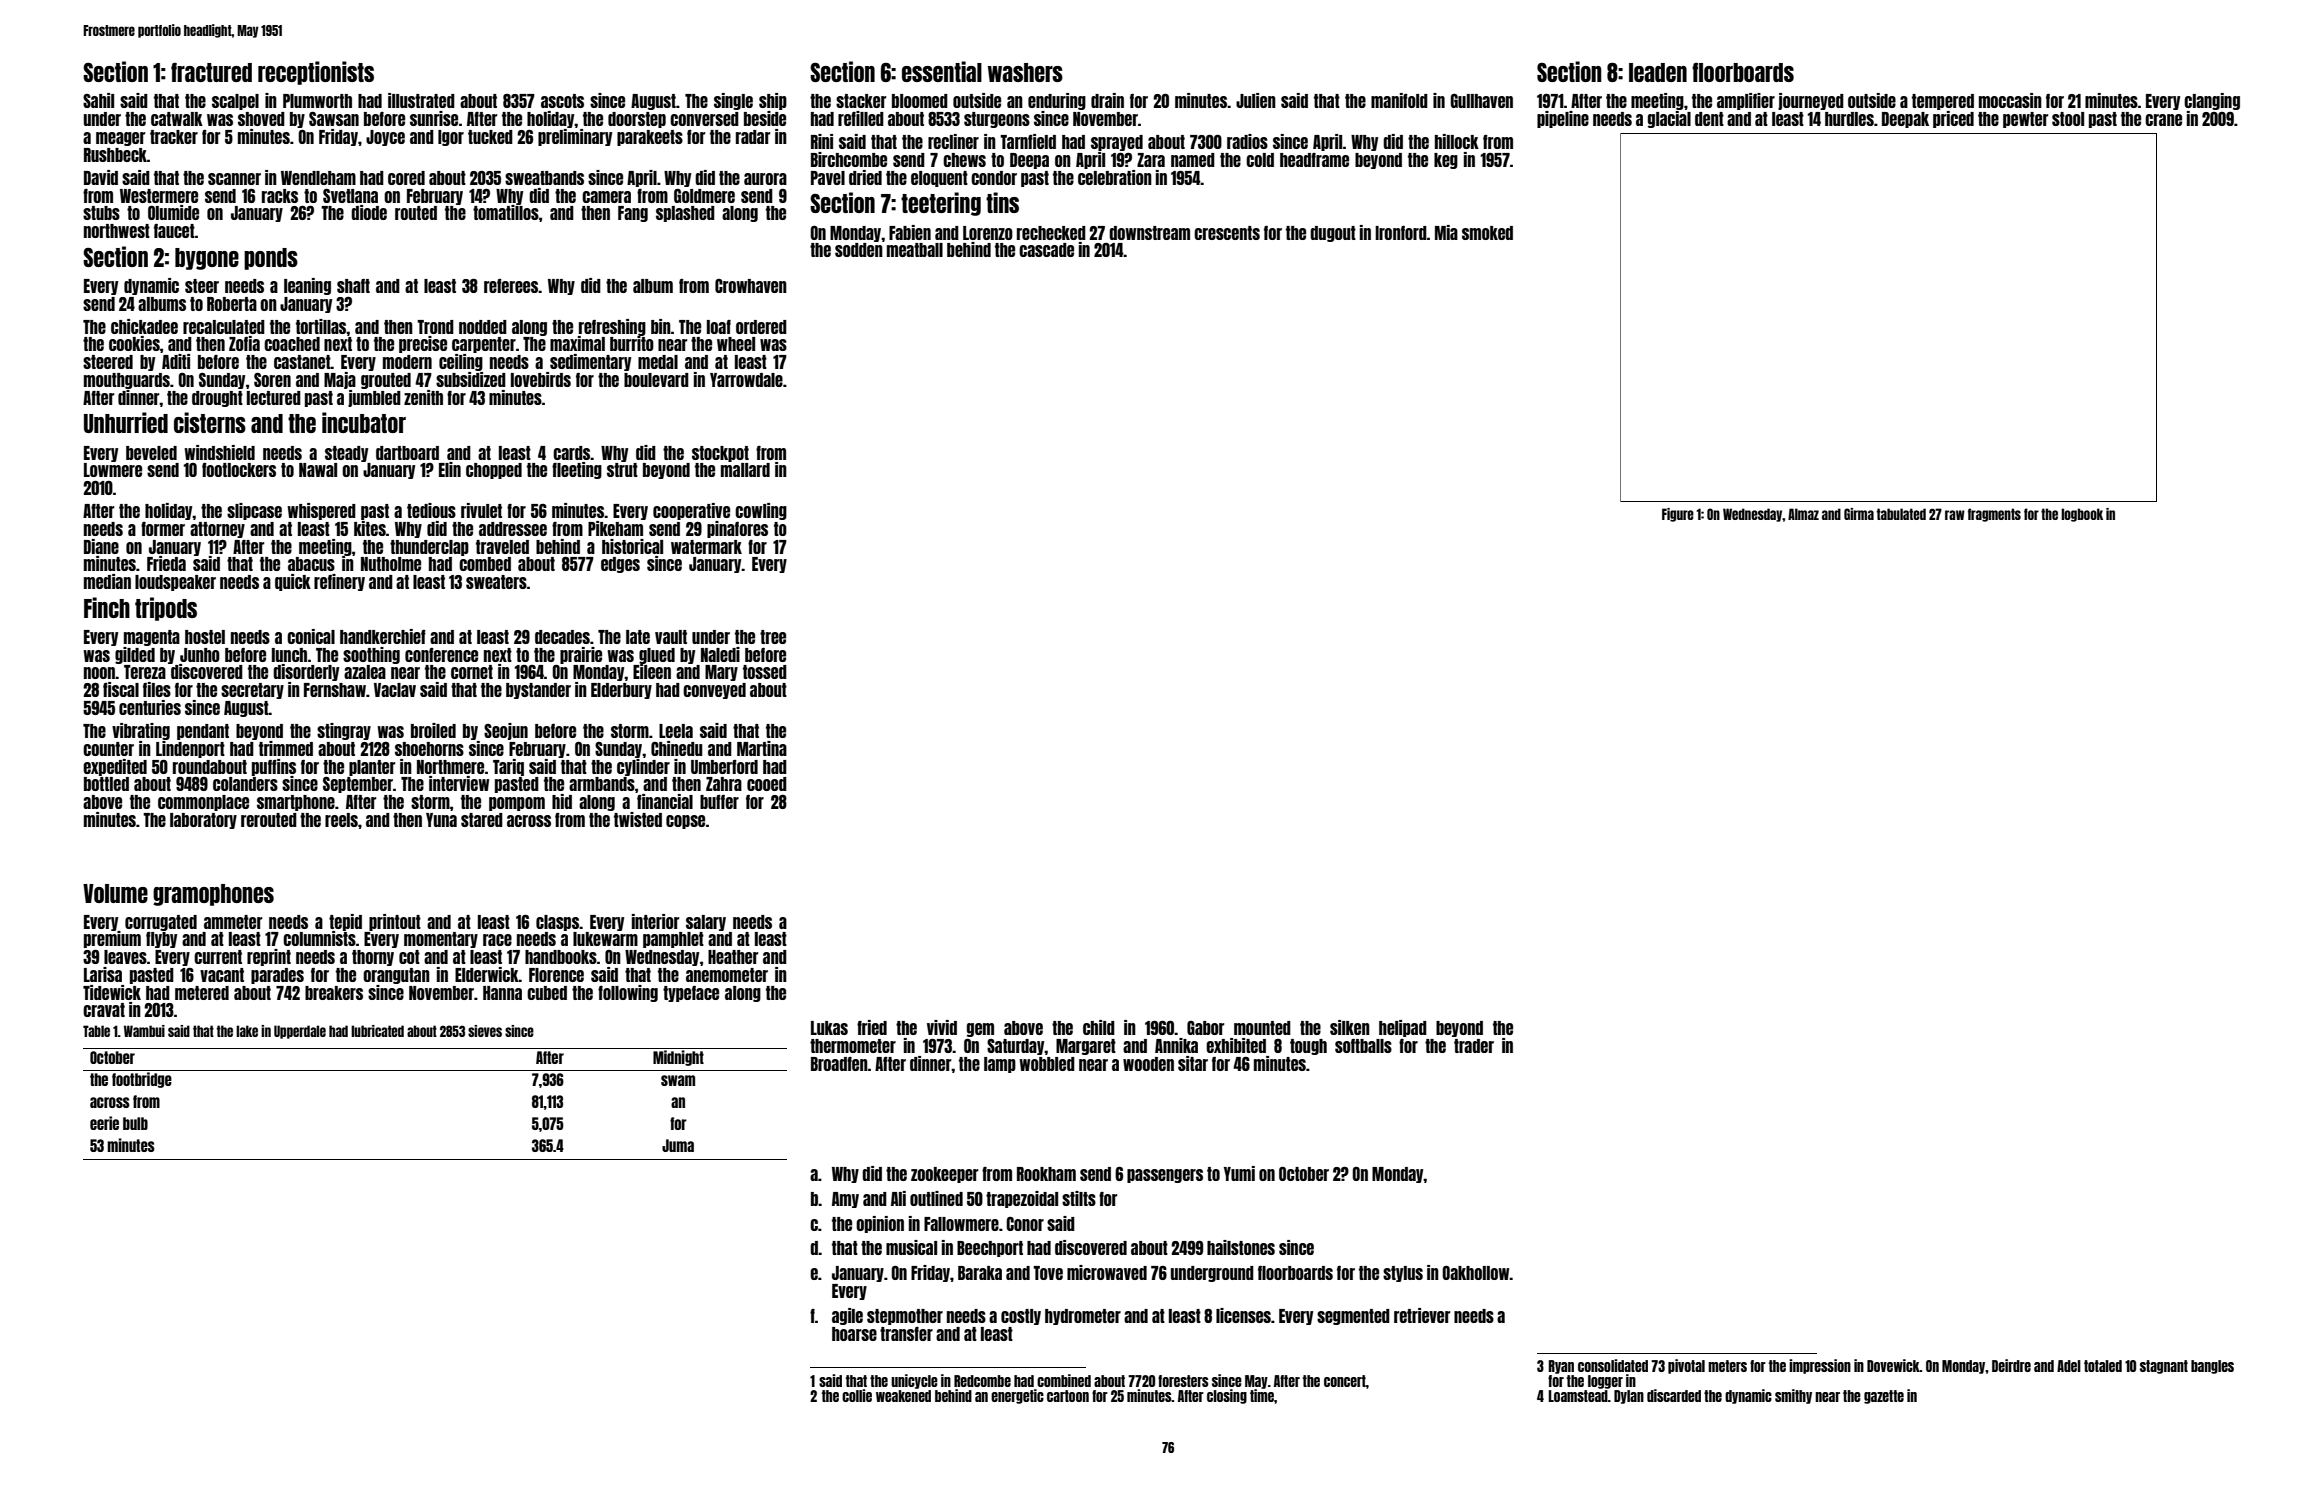 Image resolution: width=2324 pixels, height=1504 pixels. What do you see at coordinates (1474, 1046) in the screenshot?
I see `trader` at bounding box center [1474, 1046].
